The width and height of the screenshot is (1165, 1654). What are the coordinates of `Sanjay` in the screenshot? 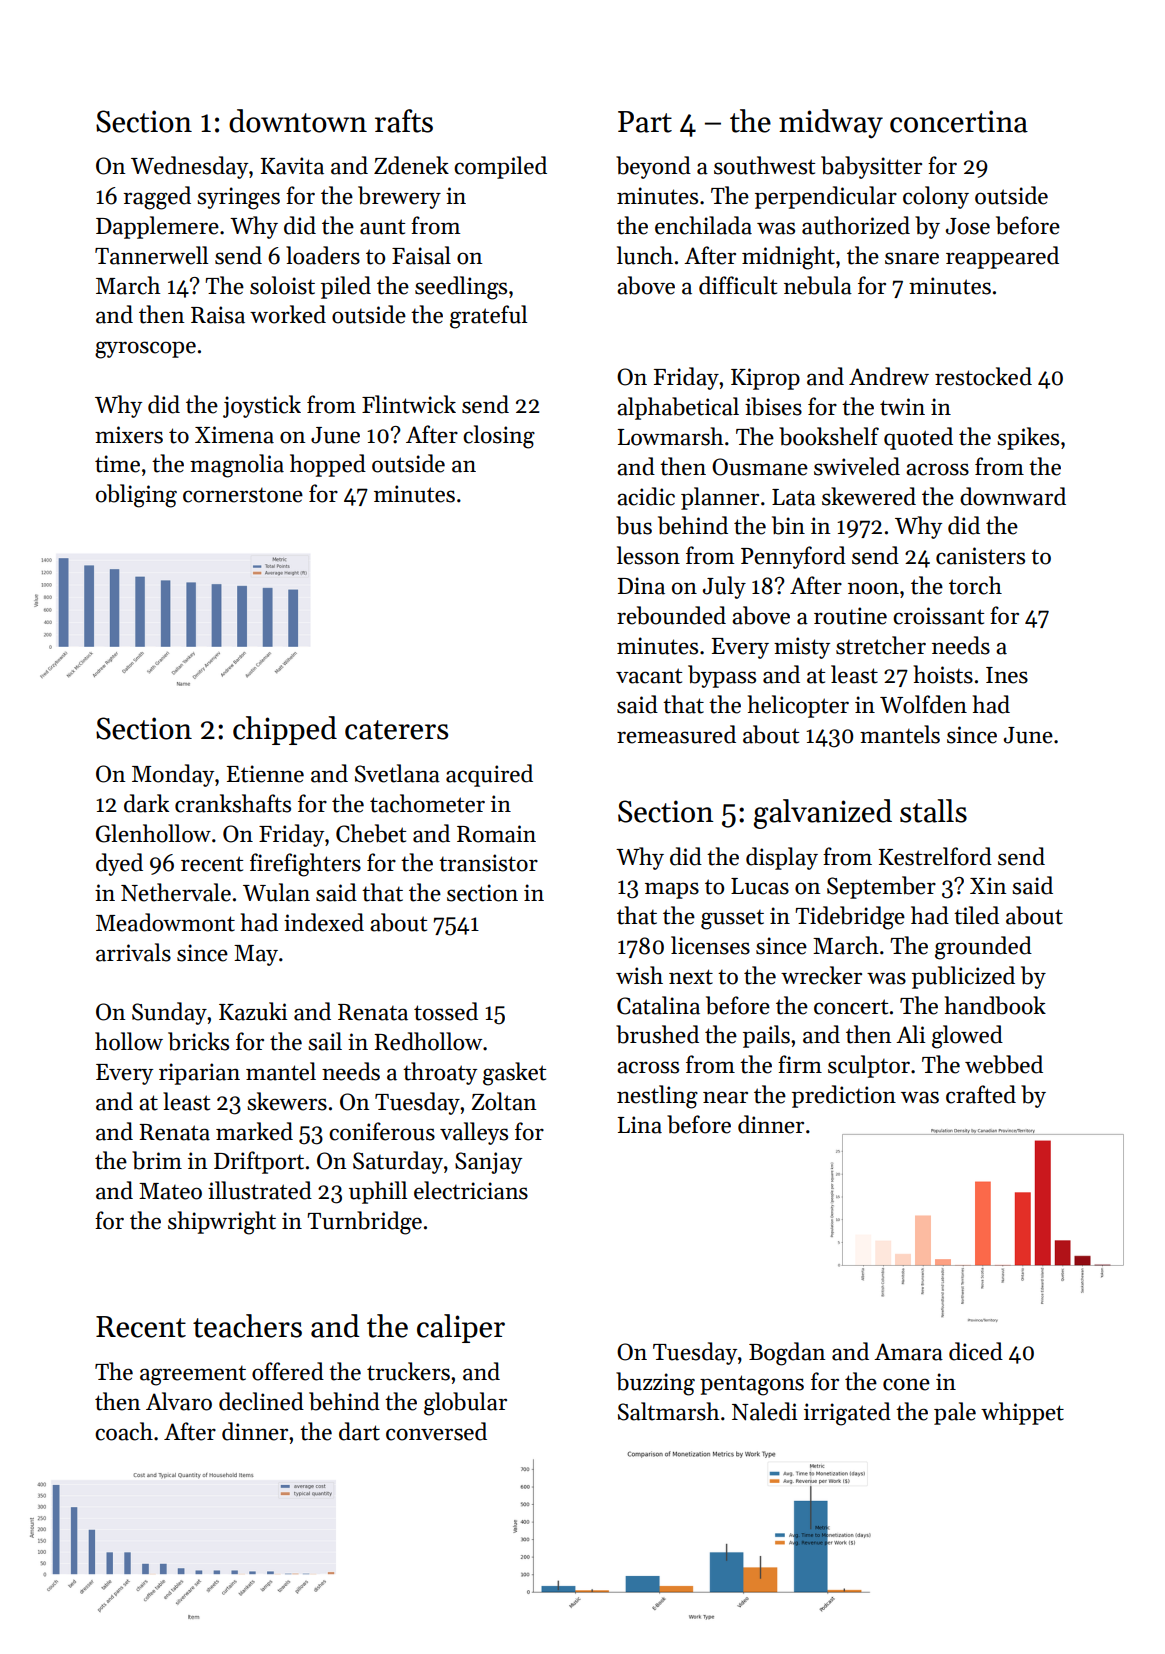 It's located at (488, 1163).
